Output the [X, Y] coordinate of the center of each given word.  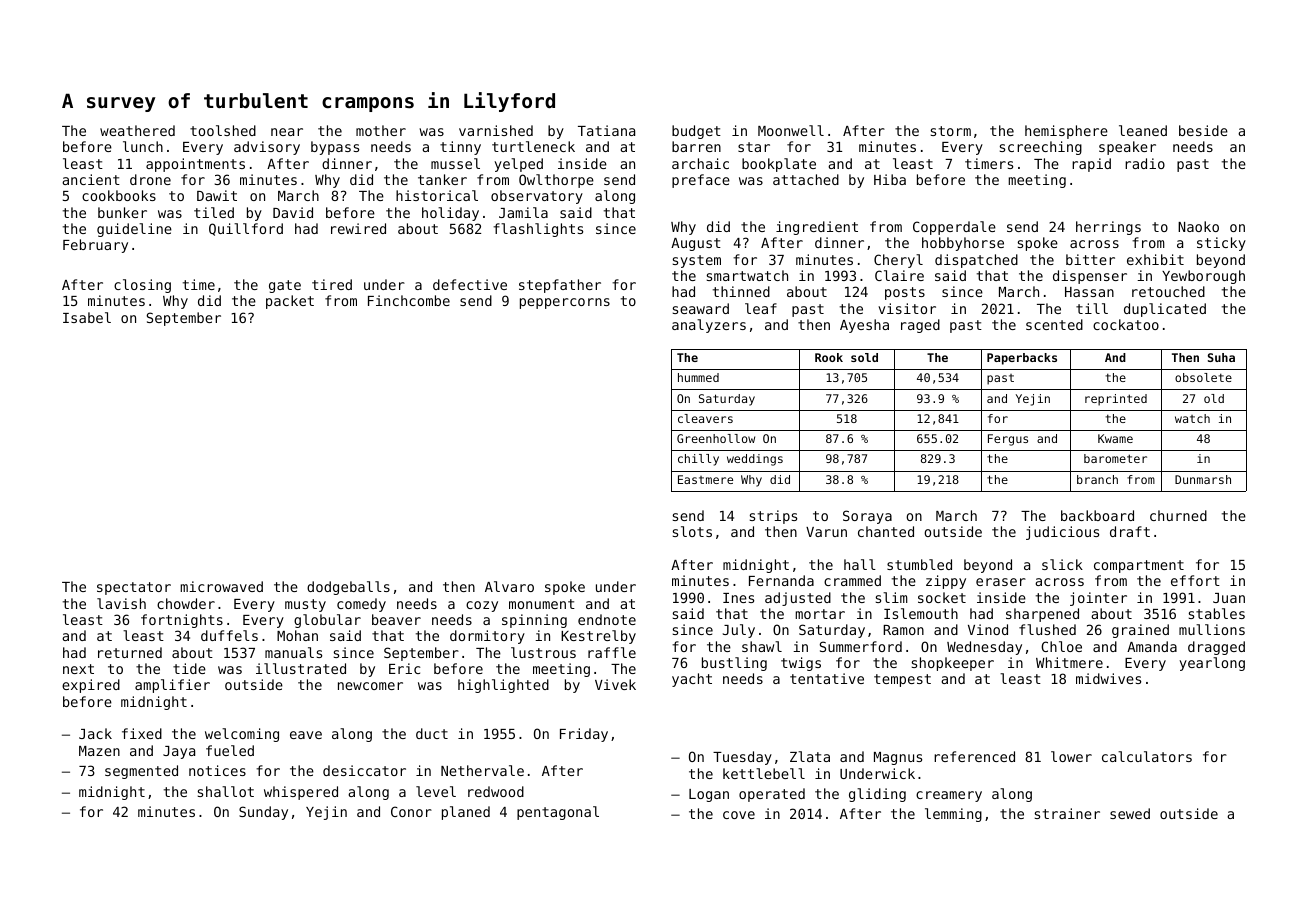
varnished [496, 130]
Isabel [87, 317]
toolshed [223, 130]
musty [305, 605]
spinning [534, 621]
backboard [1097, 515]
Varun [826, 532]
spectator [134, 588]
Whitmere [1069, 662]
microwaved [221, 586]
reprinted [1116, 400]
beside [1203, 130]
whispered [301, 793]
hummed [698, 377]
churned [1178, 515]
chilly [698, 460]
